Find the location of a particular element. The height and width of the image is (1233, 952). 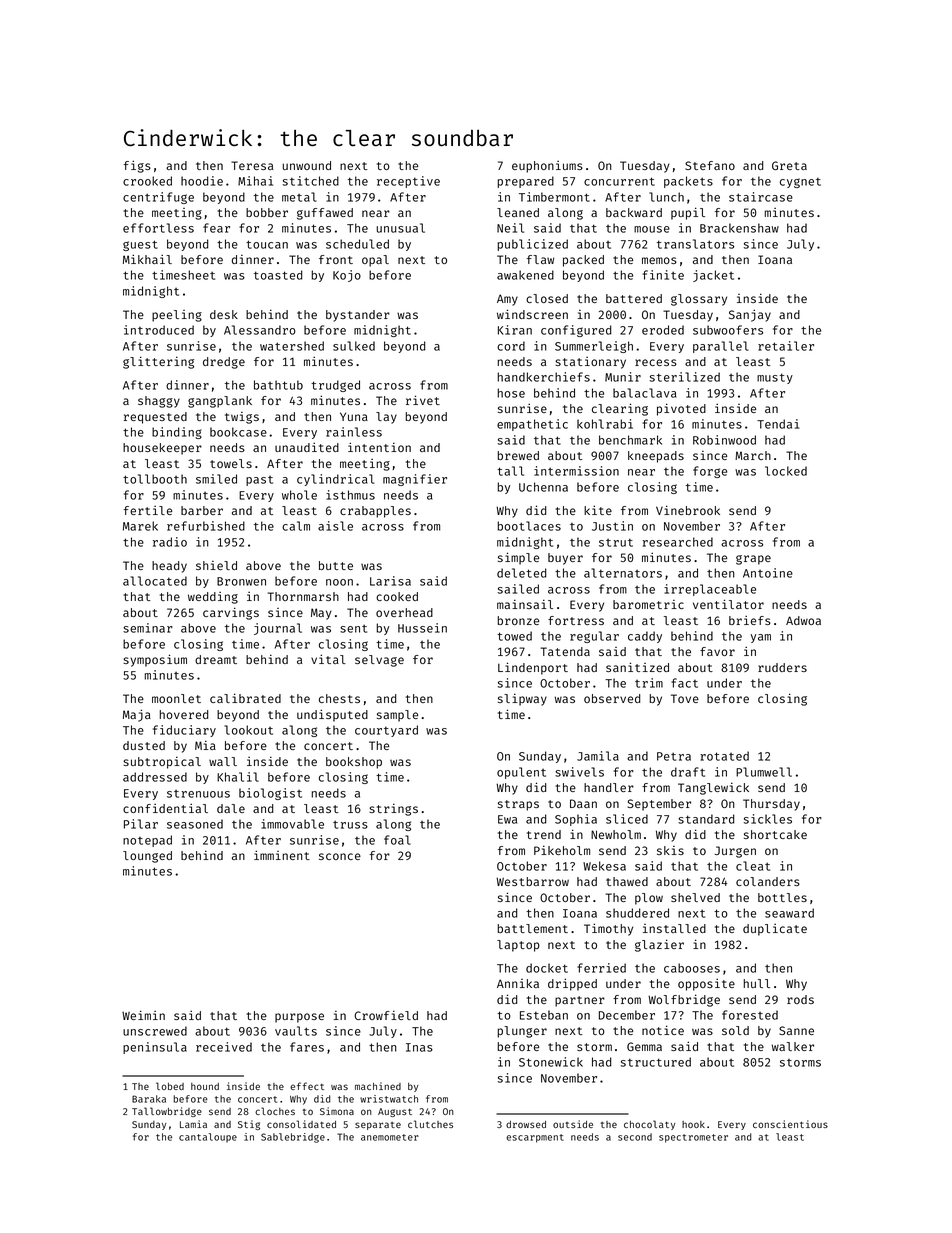

hose is located at coordinates (511, 393).
